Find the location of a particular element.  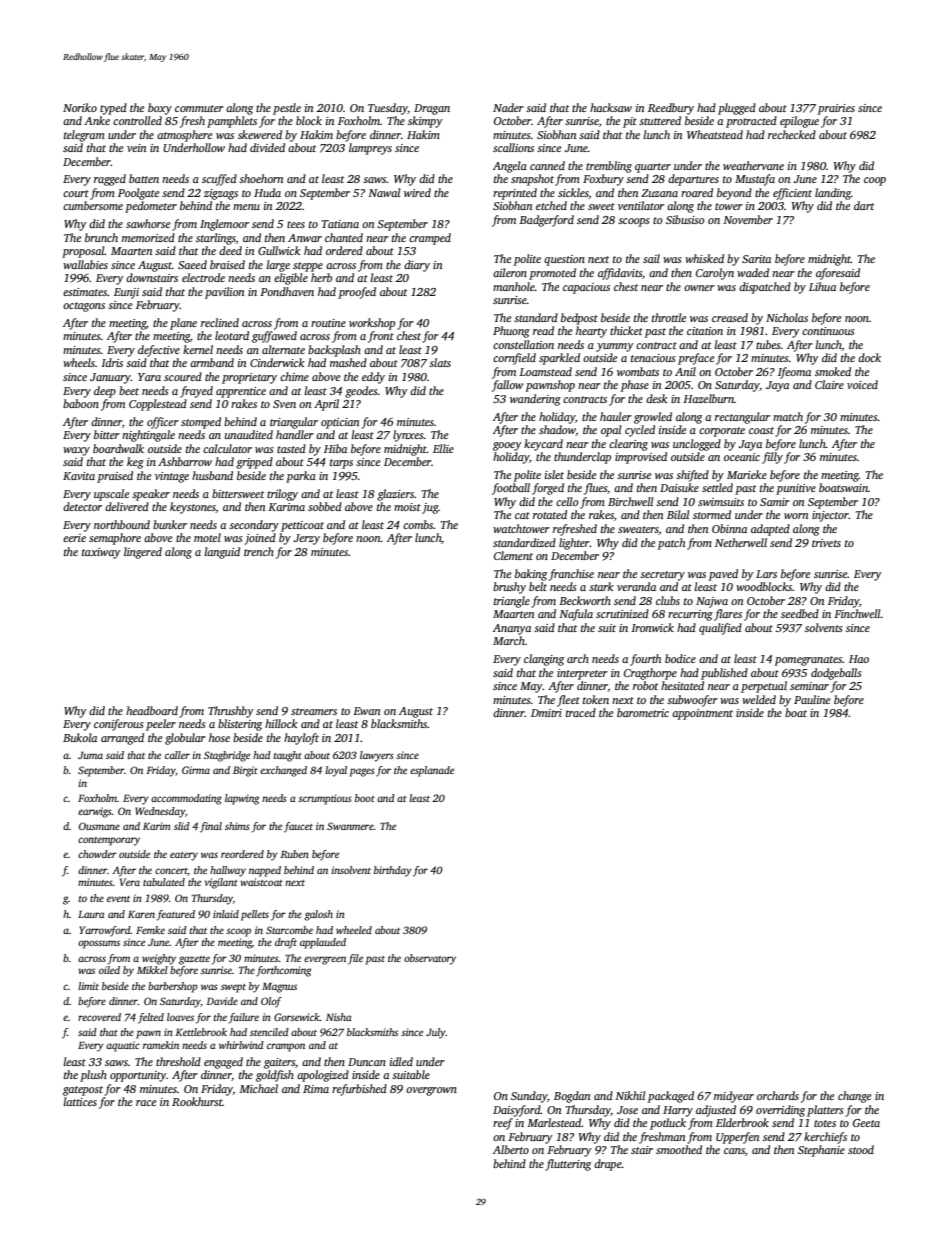

napped is located at coordinates (265, 871).
